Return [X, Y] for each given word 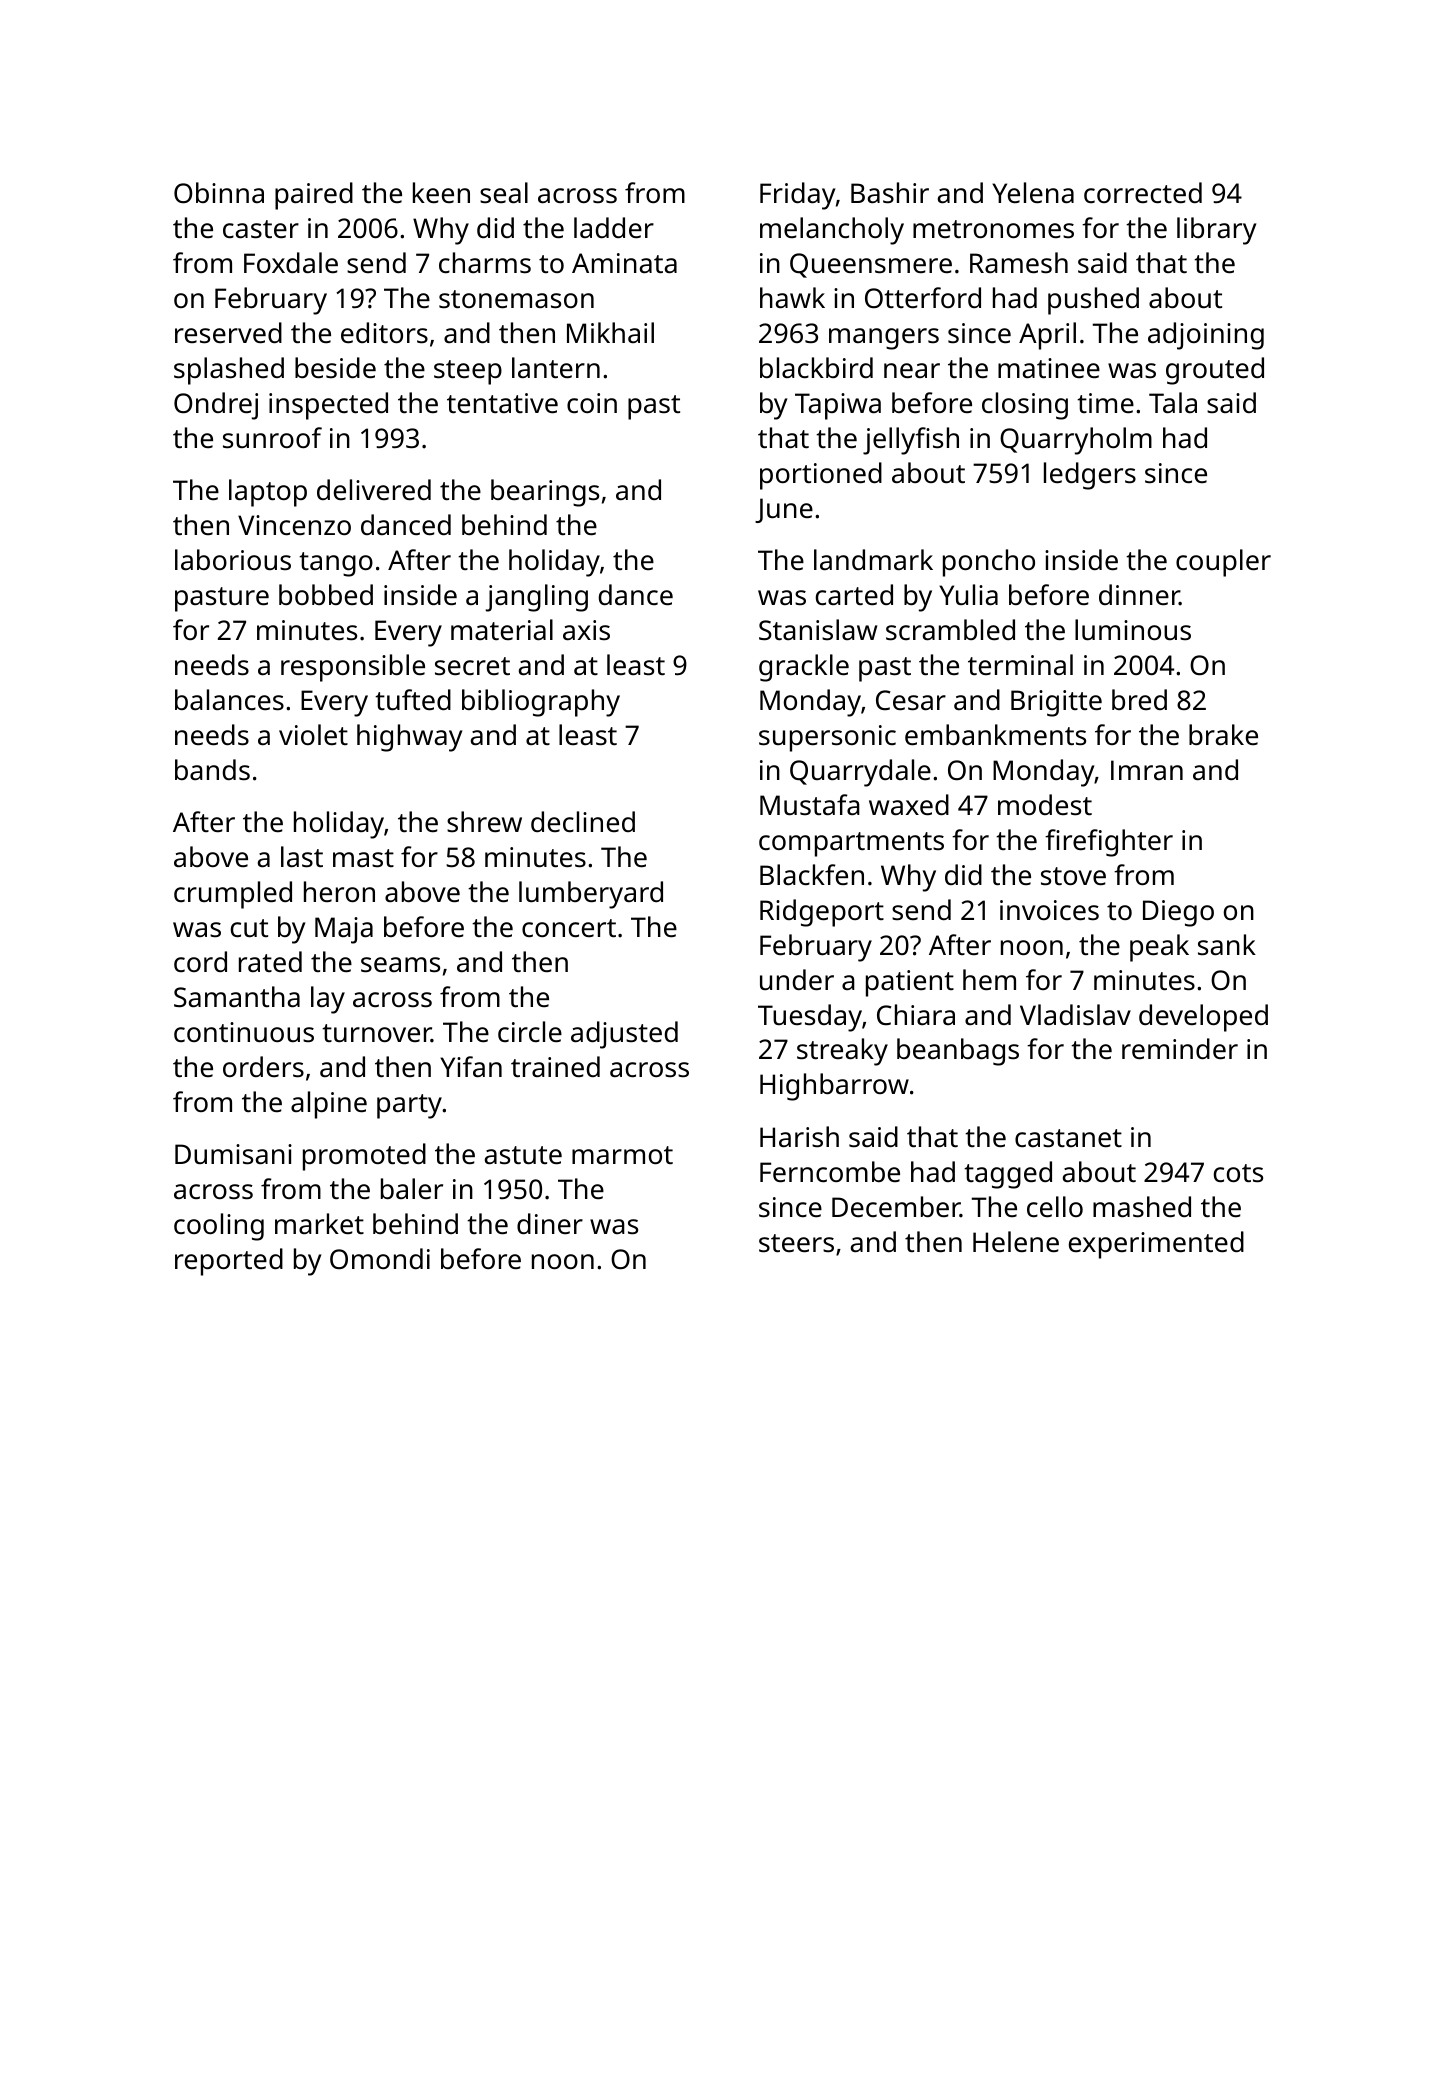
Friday [797, 196]
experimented [1156, 1245]
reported [229, 1262]
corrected [1143, 192]
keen [441, 192]
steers [796, 1243]
